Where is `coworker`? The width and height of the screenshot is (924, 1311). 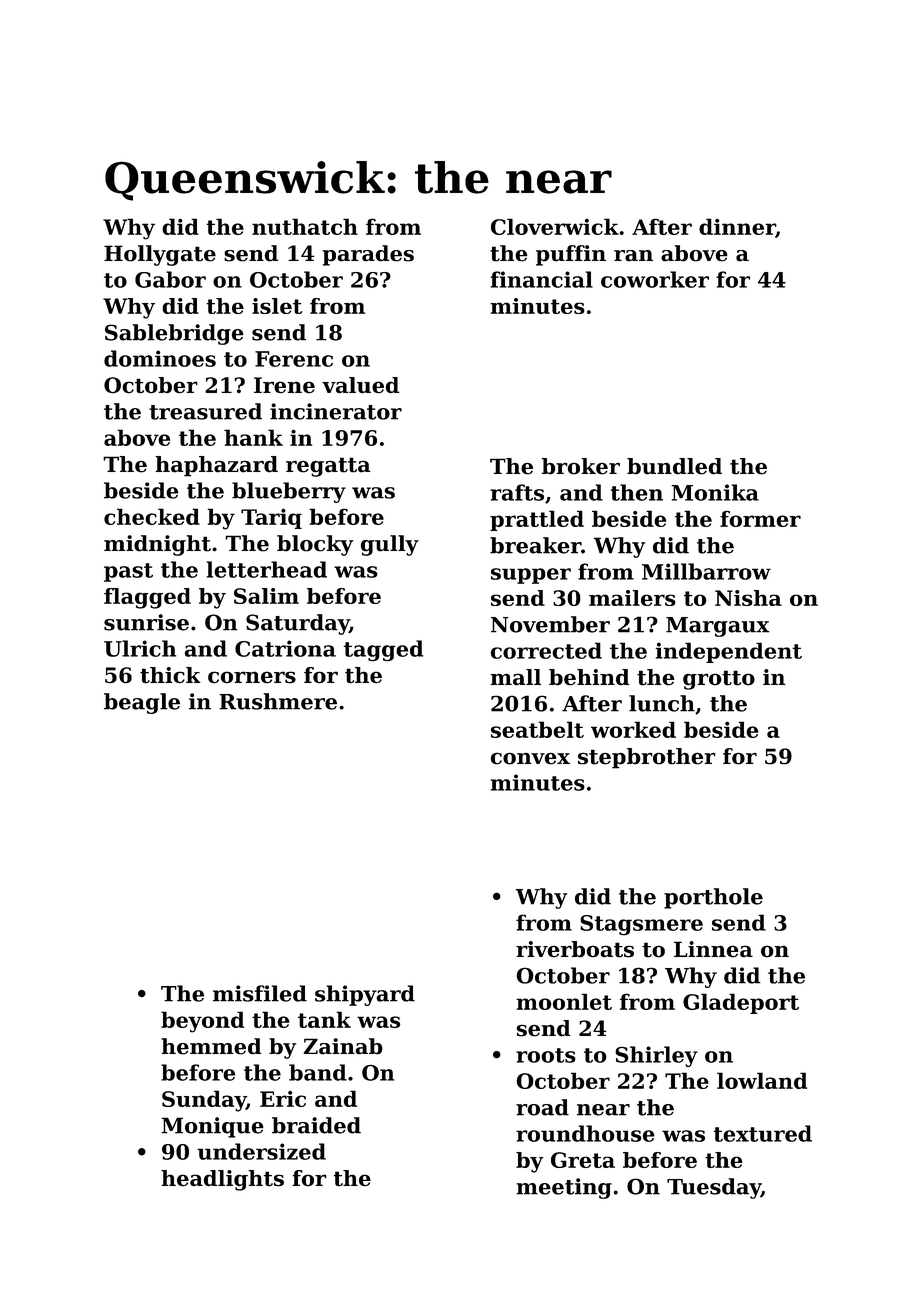 coworker is located at coordinates (655, 279).
